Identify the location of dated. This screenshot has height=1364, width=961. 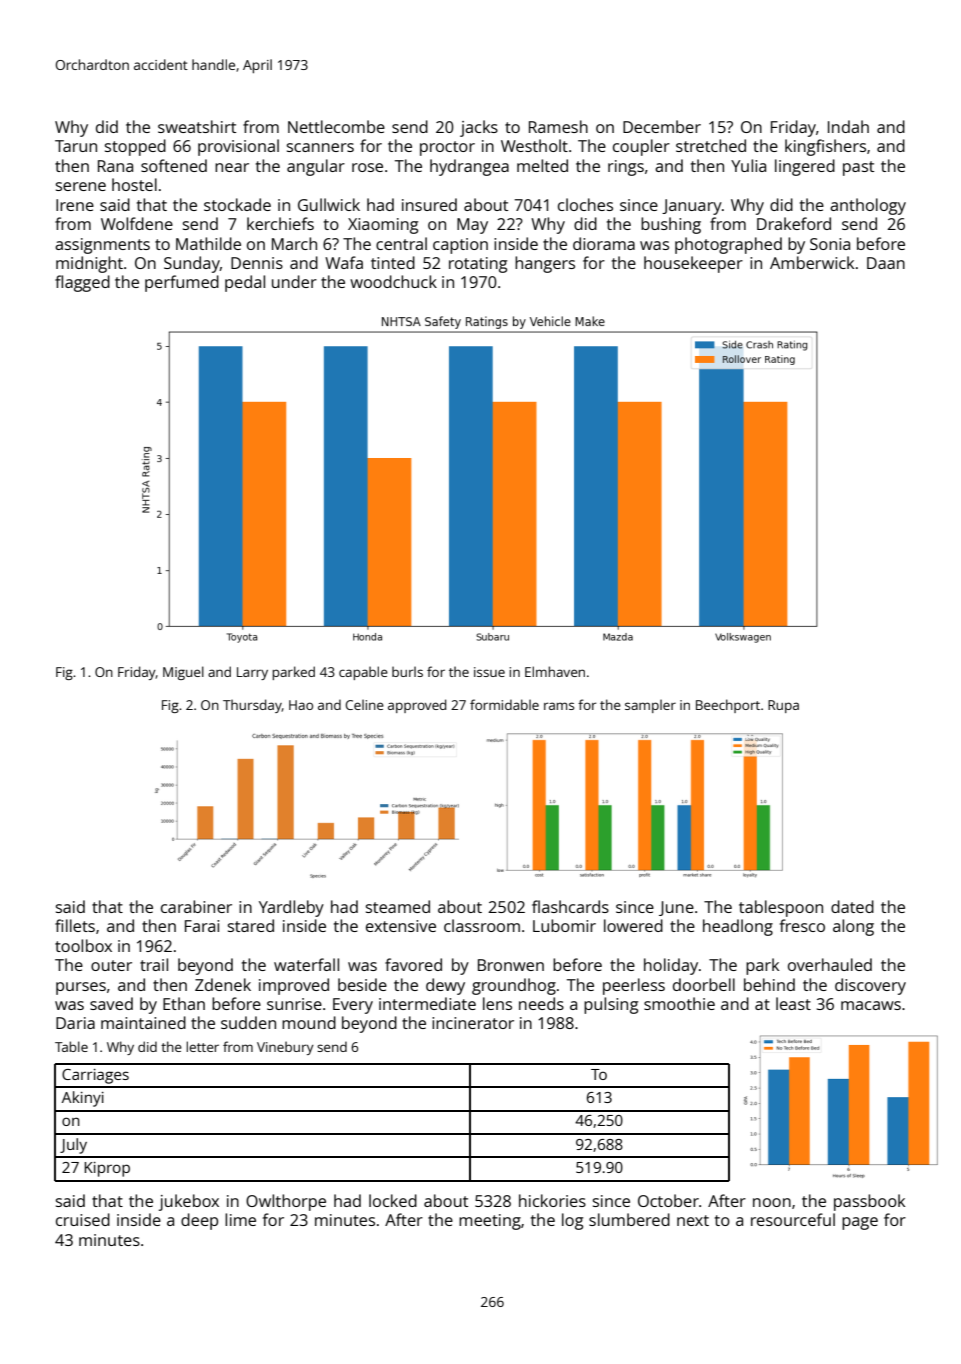
(852, 906).
